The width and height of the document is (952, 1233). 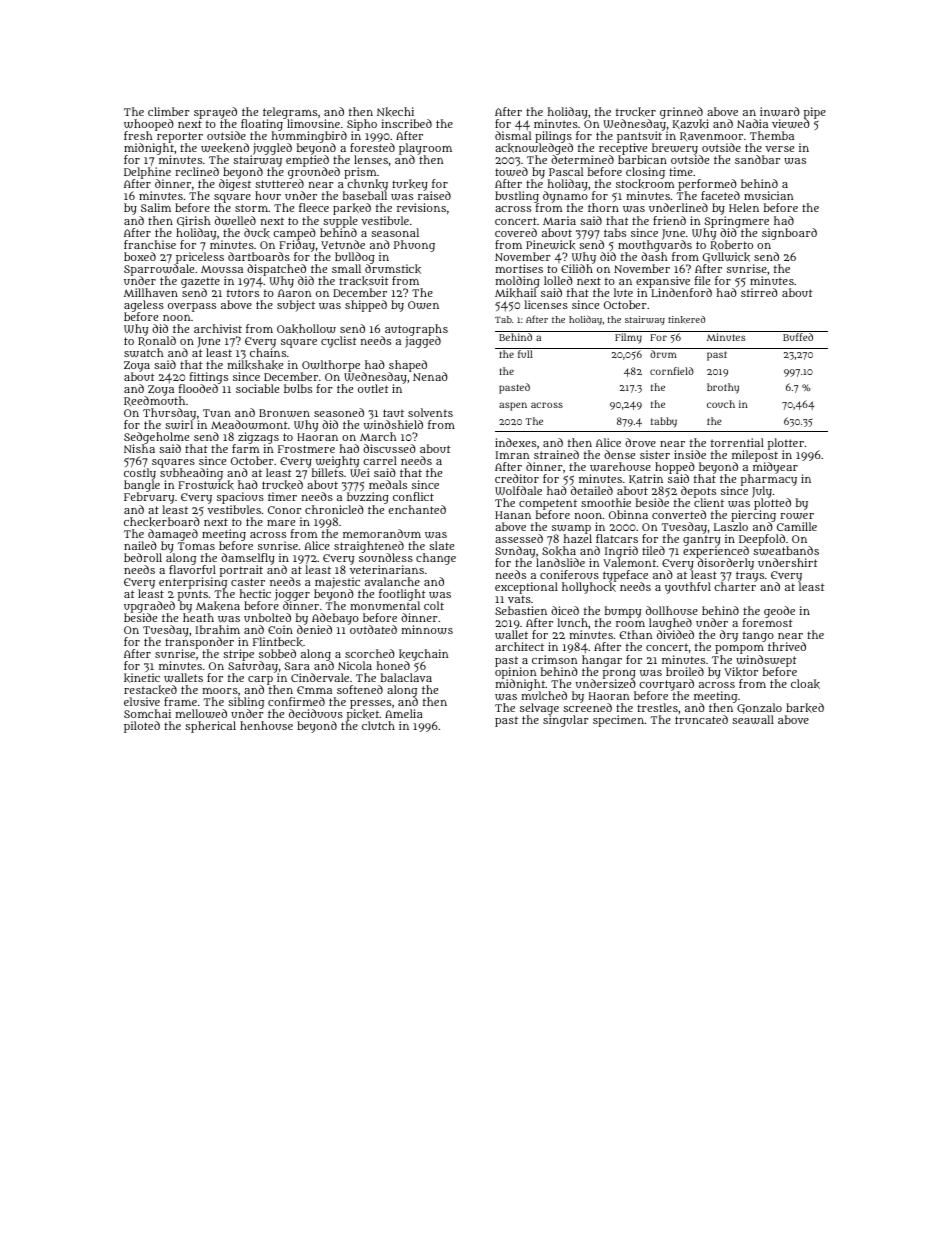 I want to click on costly, so click(x=140, y=475).
